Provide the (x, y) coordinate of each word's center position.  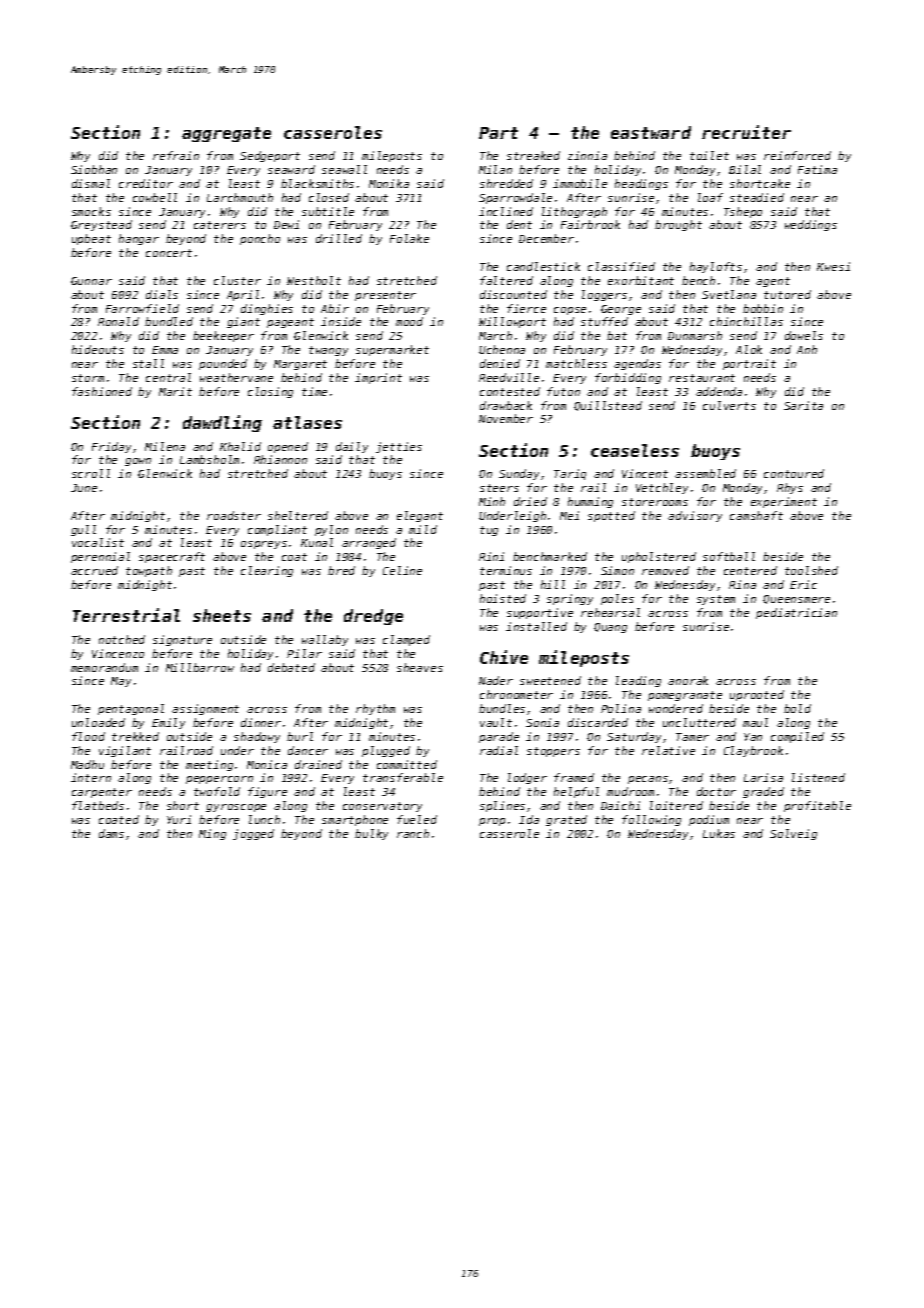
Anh (807, 349)
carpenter (102, 793)
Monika (389, 183)
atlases (307, 422)
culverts (729, 405)
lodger (527, 778)
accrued (94, 570)
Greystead (101, 225)
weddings (811, 225)
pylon (331, 530)
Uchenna (502, 349)
